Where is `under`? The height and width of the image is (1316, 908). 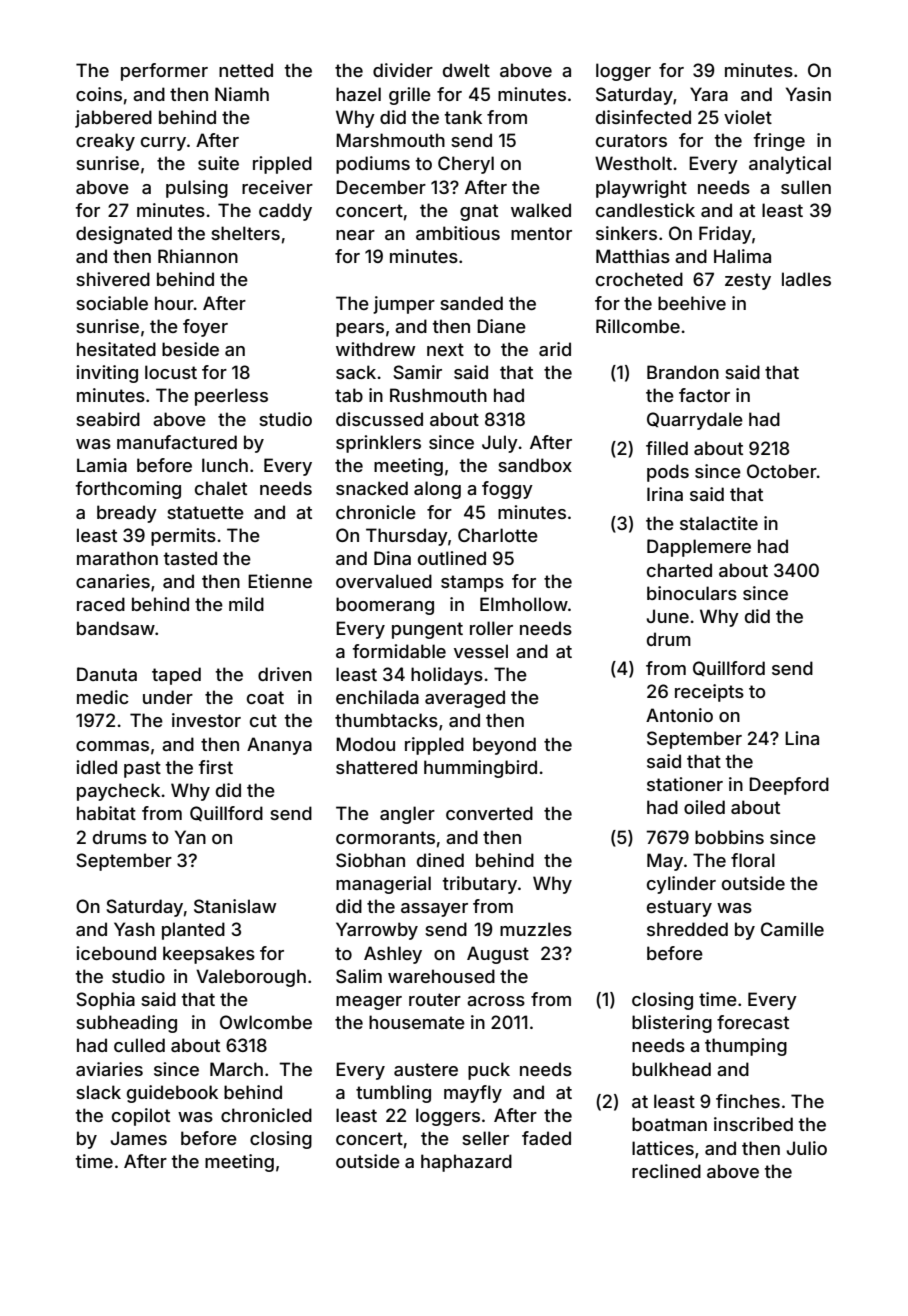 under is located at coordinates (168, 697).
